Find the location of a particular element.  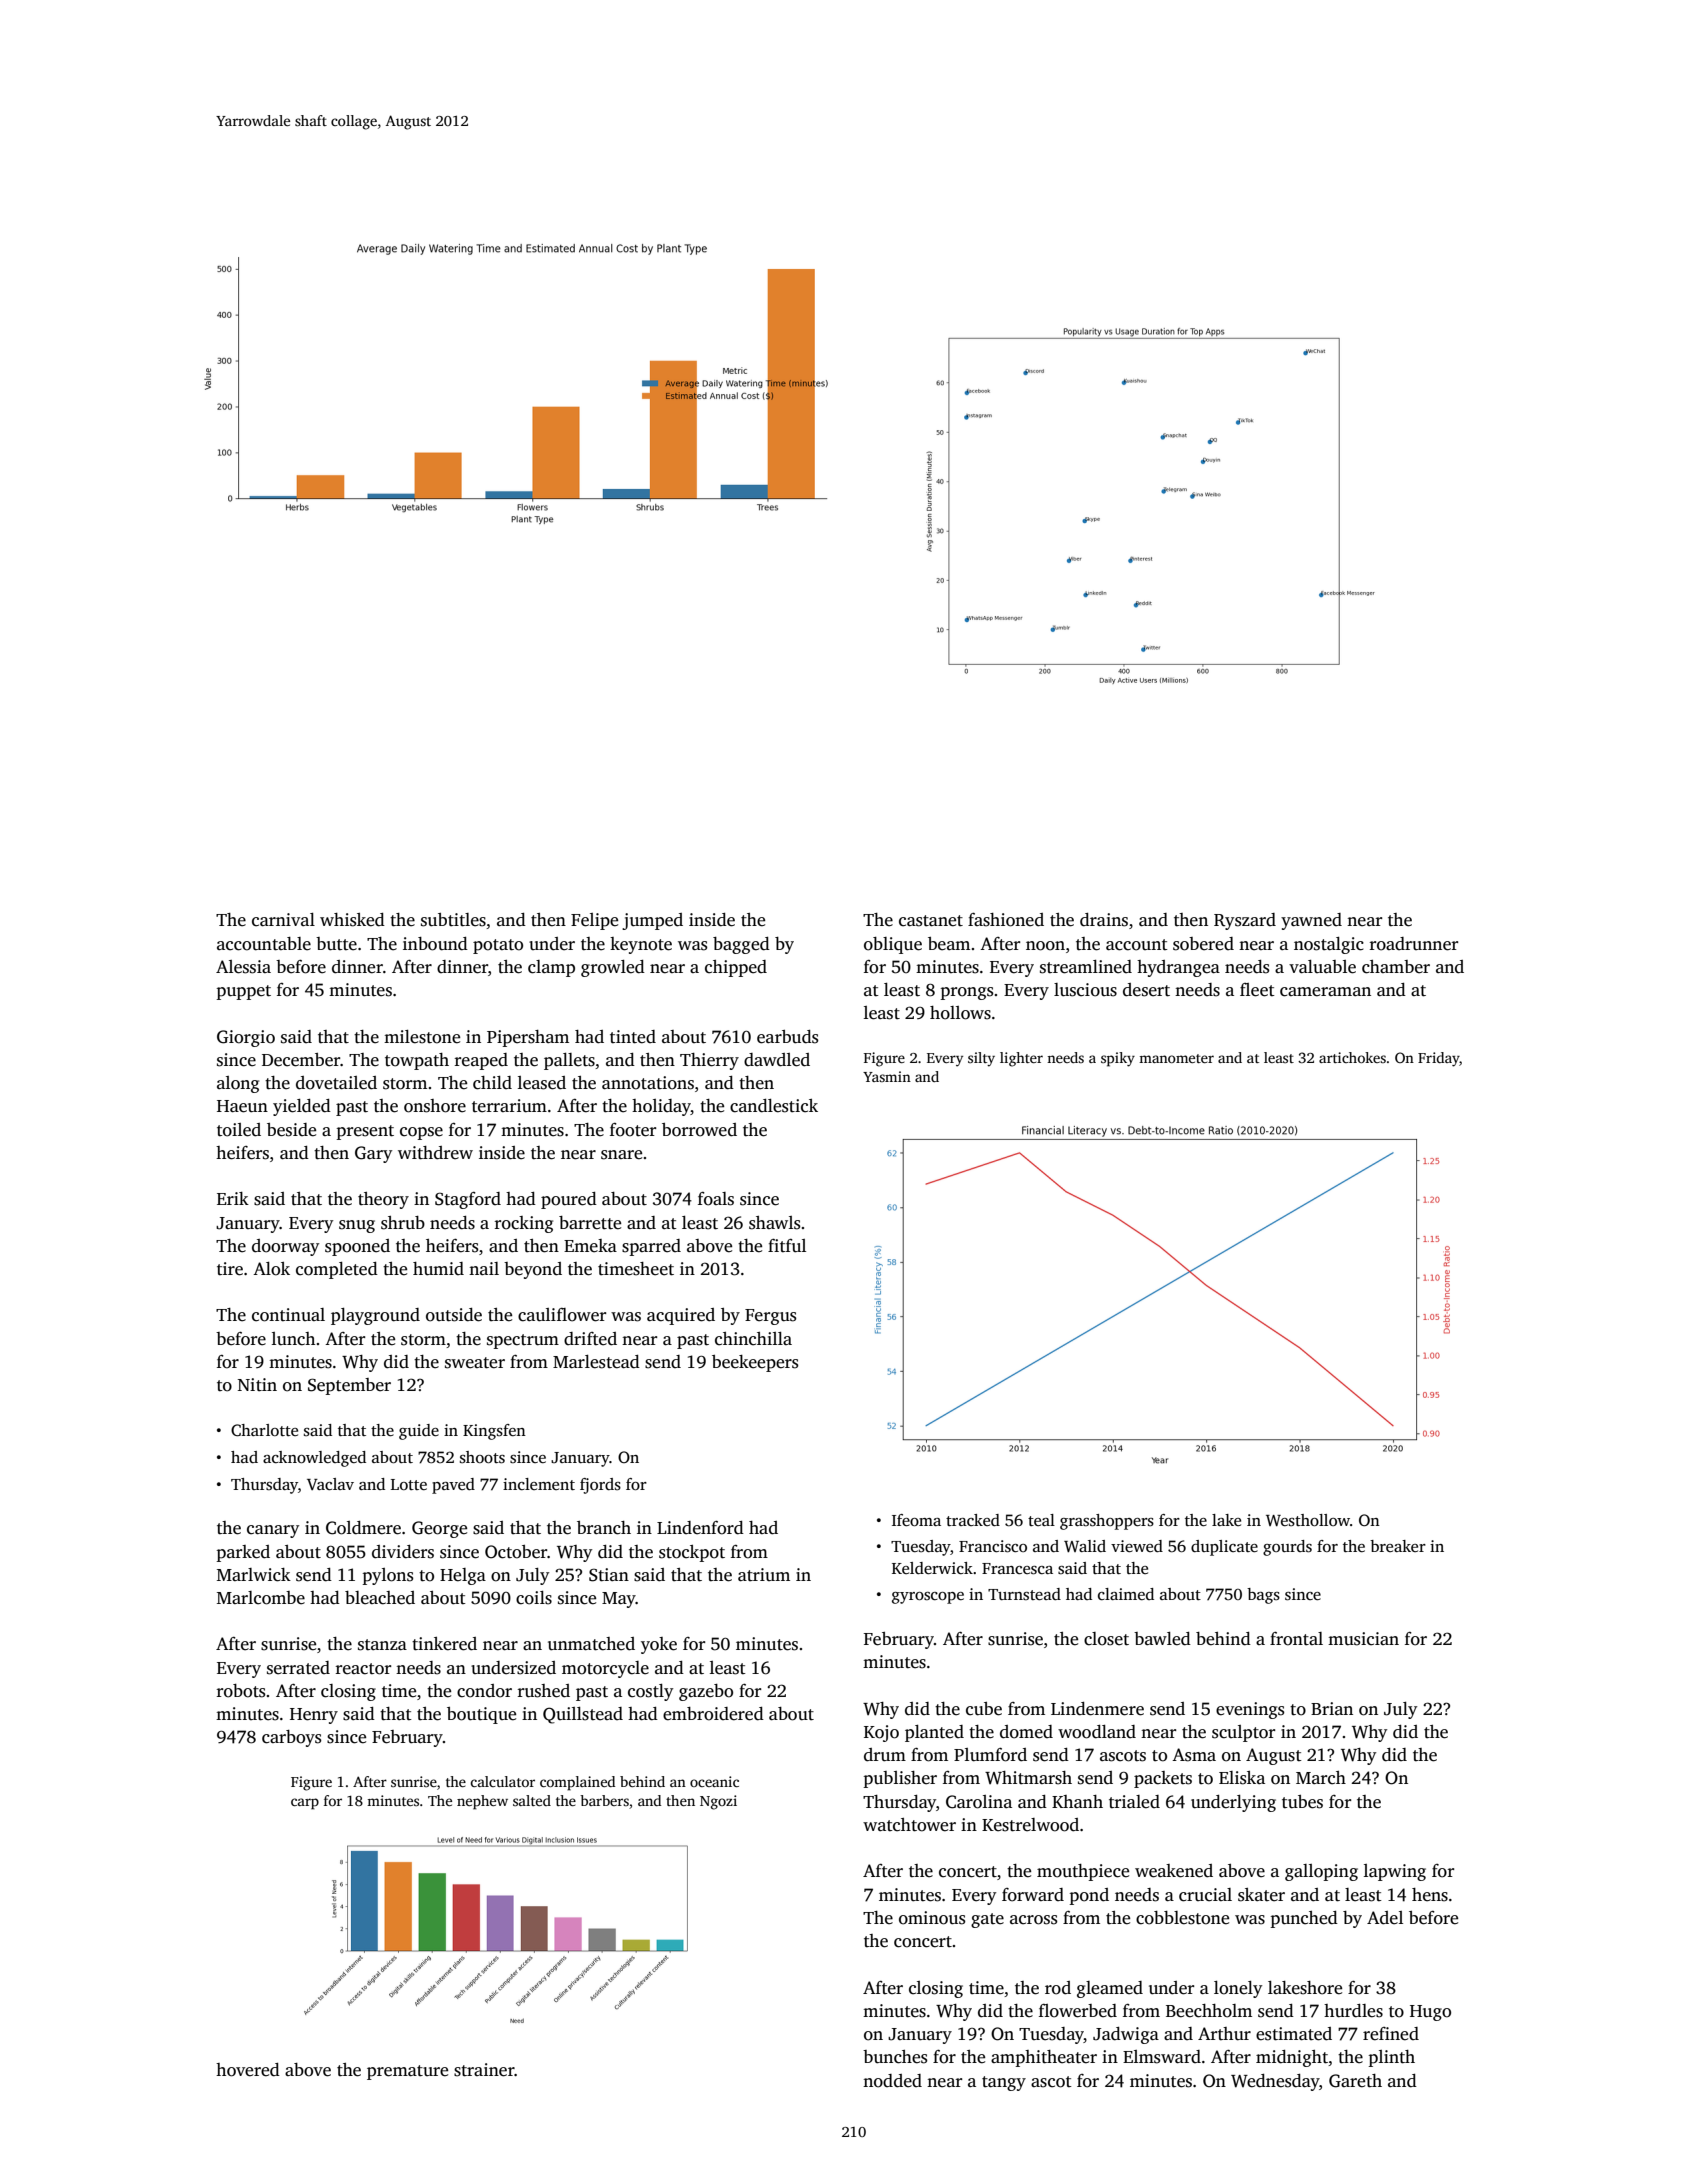

grasshoppers is located at coordinates (1107, 1522).
